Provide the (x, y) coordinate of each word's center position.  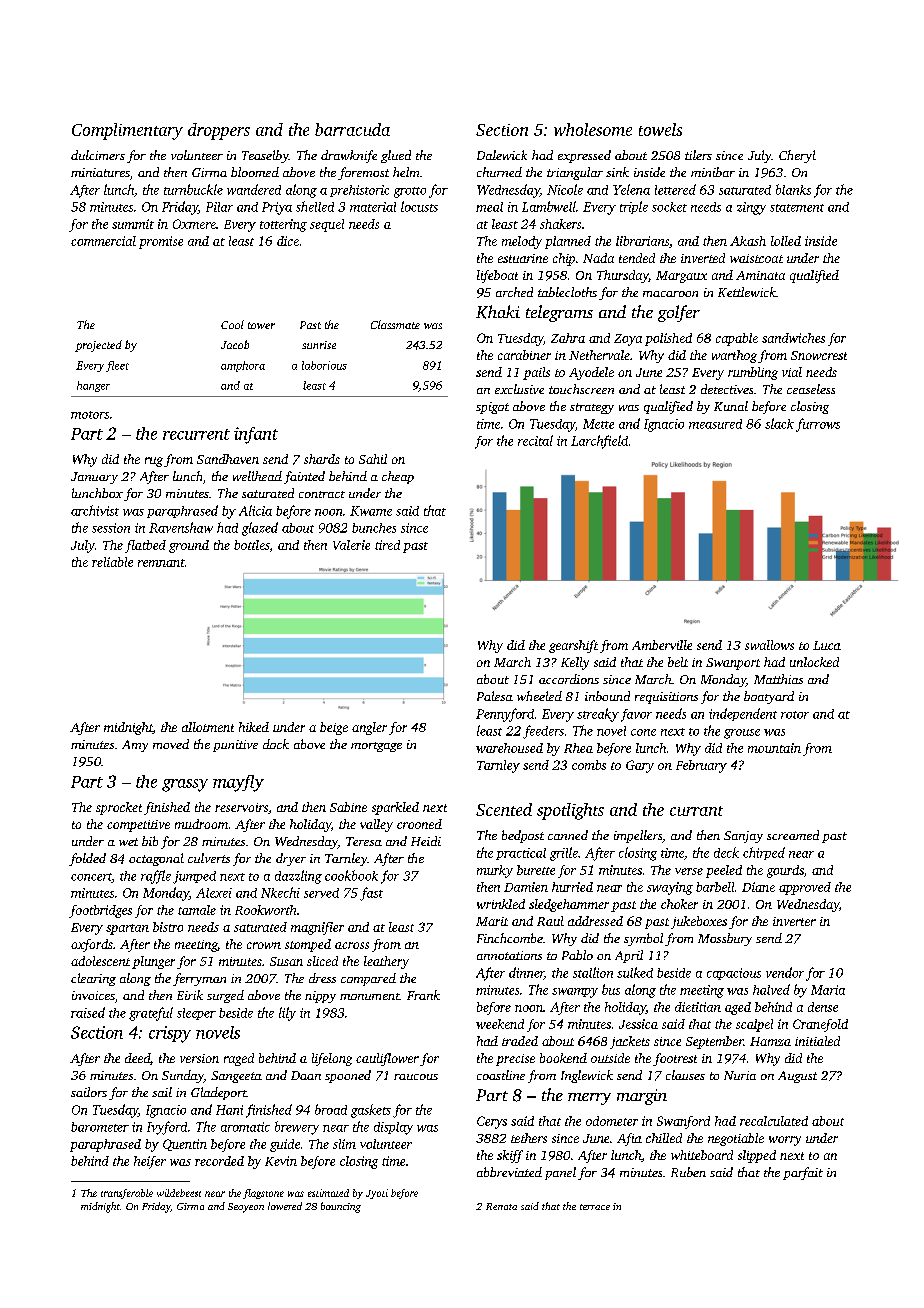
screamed (793, 835)
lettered (675, 189)
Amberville (662, 645)
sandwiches (793, 338)
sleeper (196, 1014)
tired (387, 545)
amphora (243, 366)
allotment (208, 727)
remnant (161, 563)
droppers (219, 131)
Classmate (395, 324)
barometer (100, 1127)
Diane (758, 887)
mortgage (376, 747)
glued (396, 156)
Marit (492, 921)
